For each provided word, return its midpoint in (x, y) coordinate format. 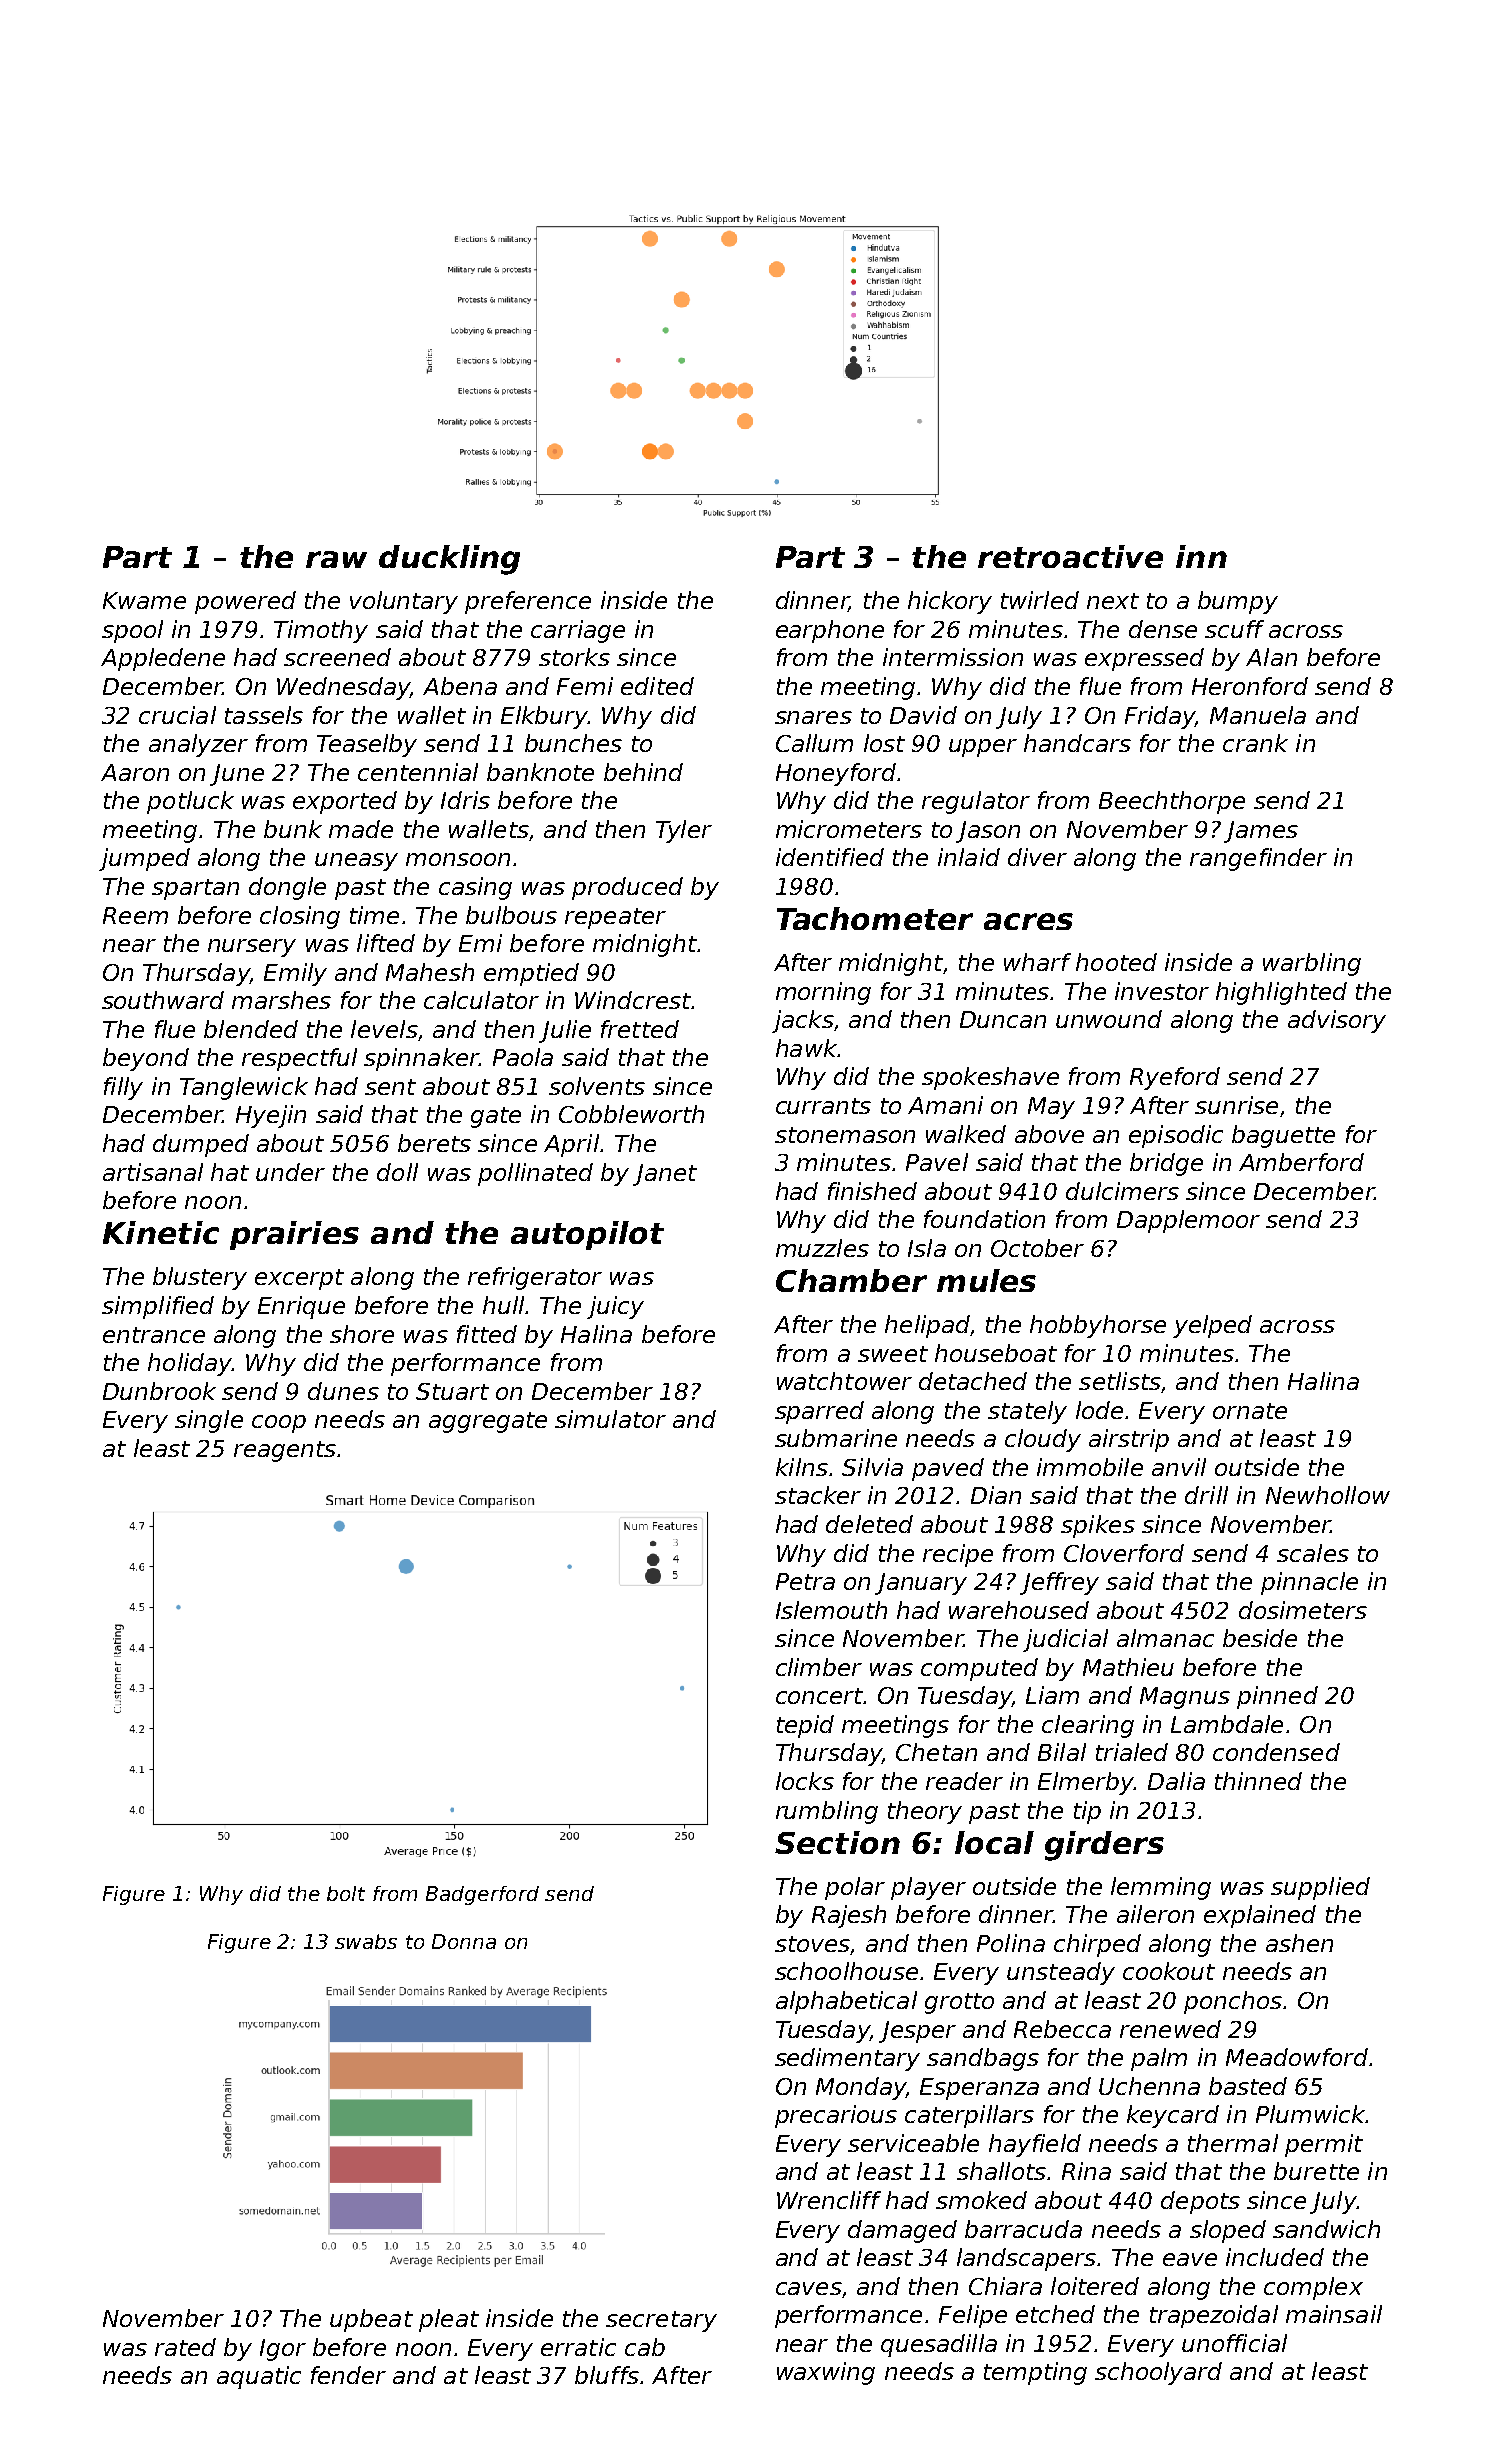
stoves (812, 1944)
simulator (610, 1419)
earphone (830, 631)
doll (397, 1172)
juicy (615, 1307)
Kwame (144, 600)
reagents (285, 1451)
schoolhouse (846, 1971)
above (1049, 1134)
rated (185, 2347)
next (1113, 601)
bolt (346, 1893)
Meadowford (1297, 2057)
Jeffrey (1059, 1583)
